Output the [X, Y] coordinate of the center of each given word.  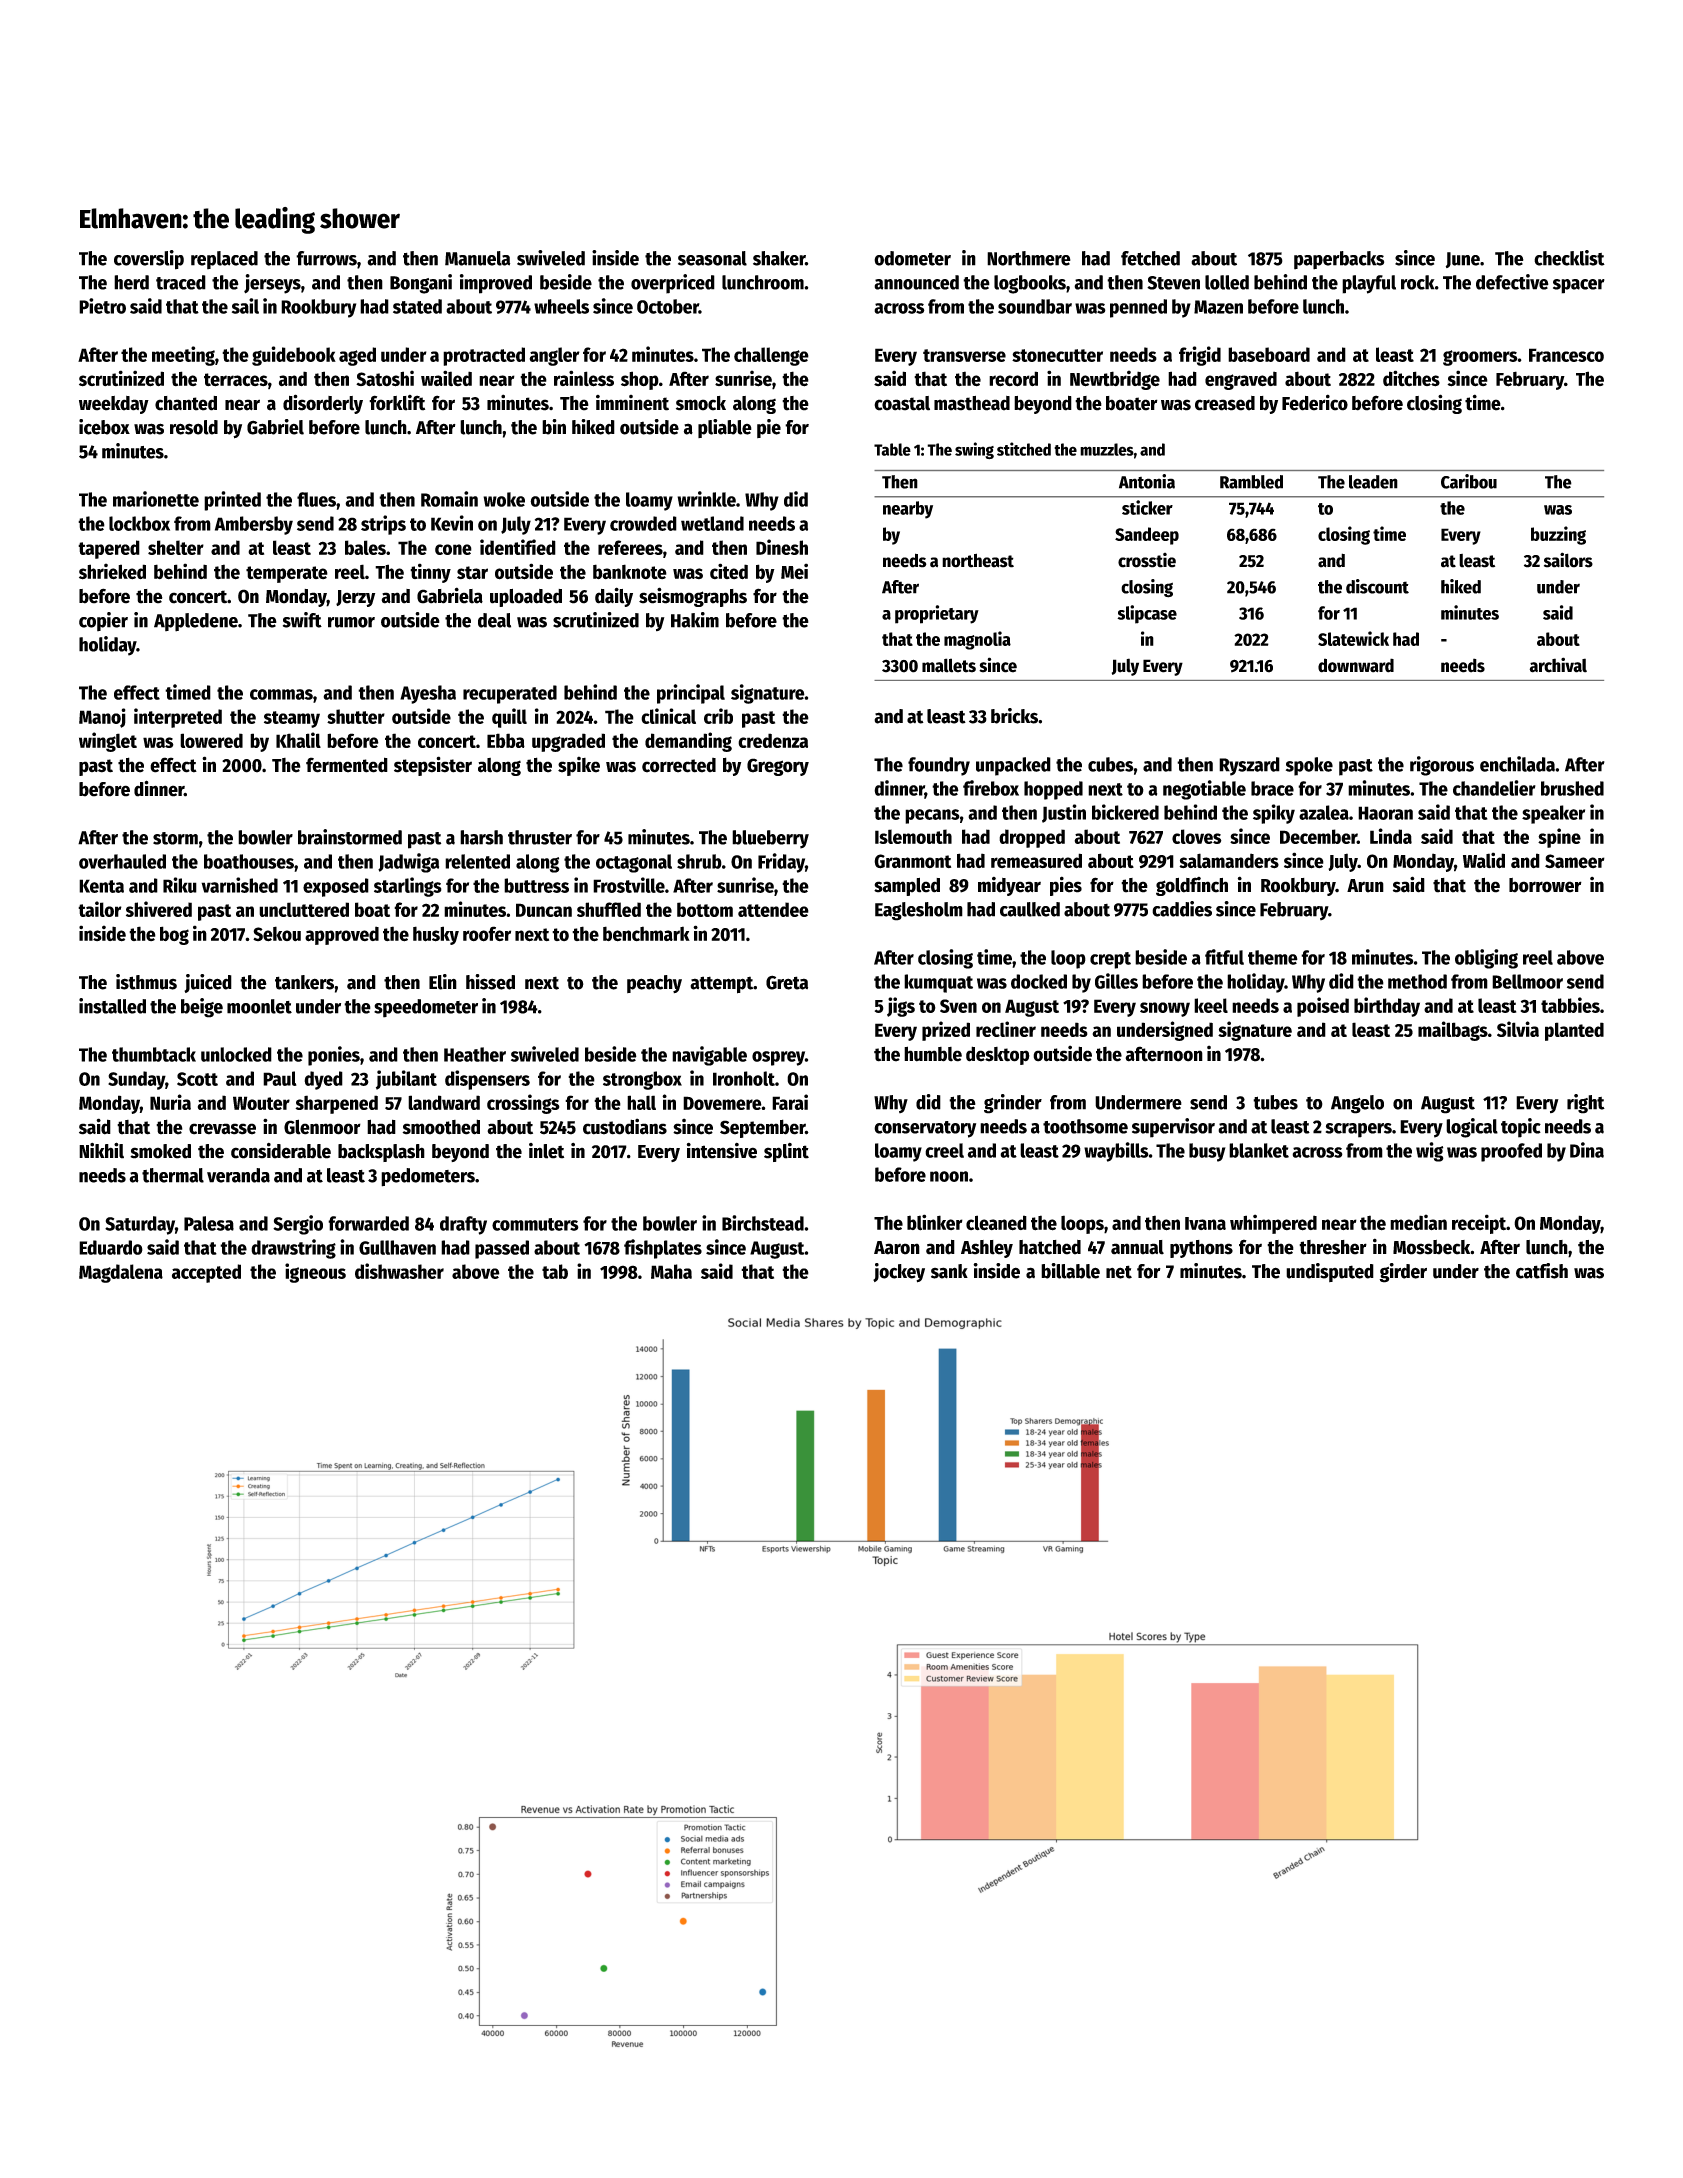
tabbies [1570, 1005]
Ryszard [1249, 766]
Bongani [421, 284]
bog [174, 935]
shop [640, 380]
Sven [958, 1006]
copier [103, 621]
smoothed [441, 1127]
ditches [1411, 378]
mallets [949, 665]
